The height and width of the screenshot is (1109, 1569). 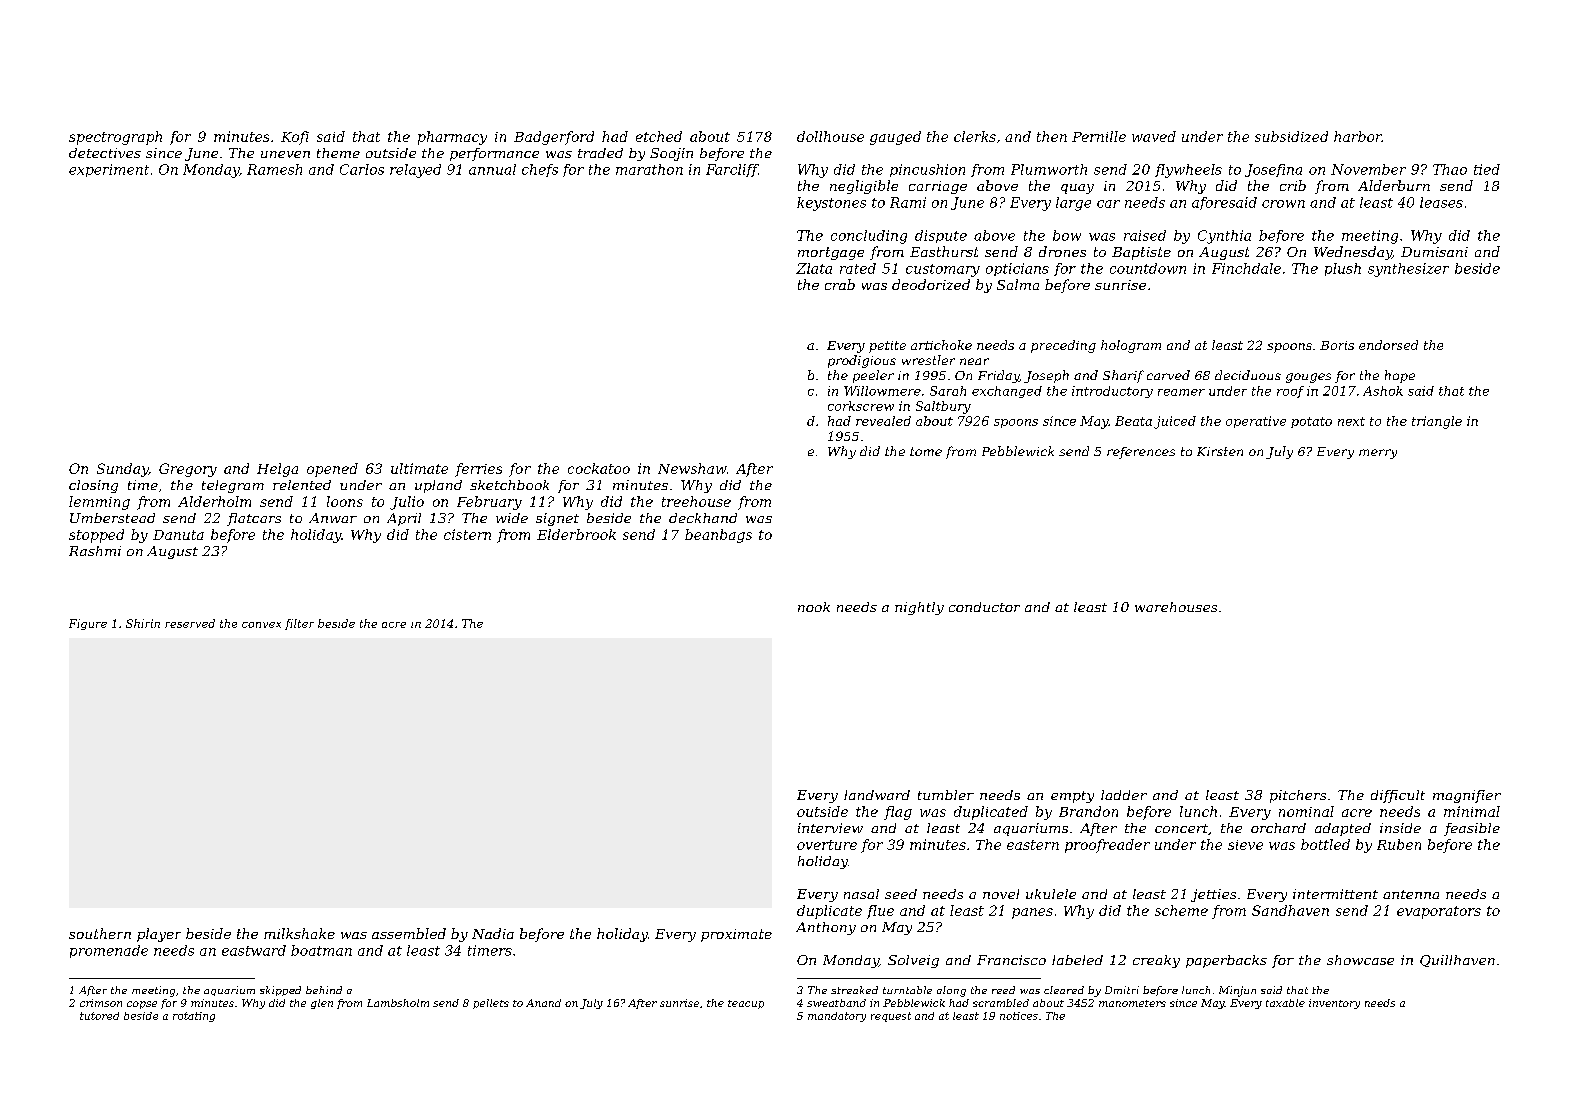 I want to click on hologram, so click(x=1131, y=346).
